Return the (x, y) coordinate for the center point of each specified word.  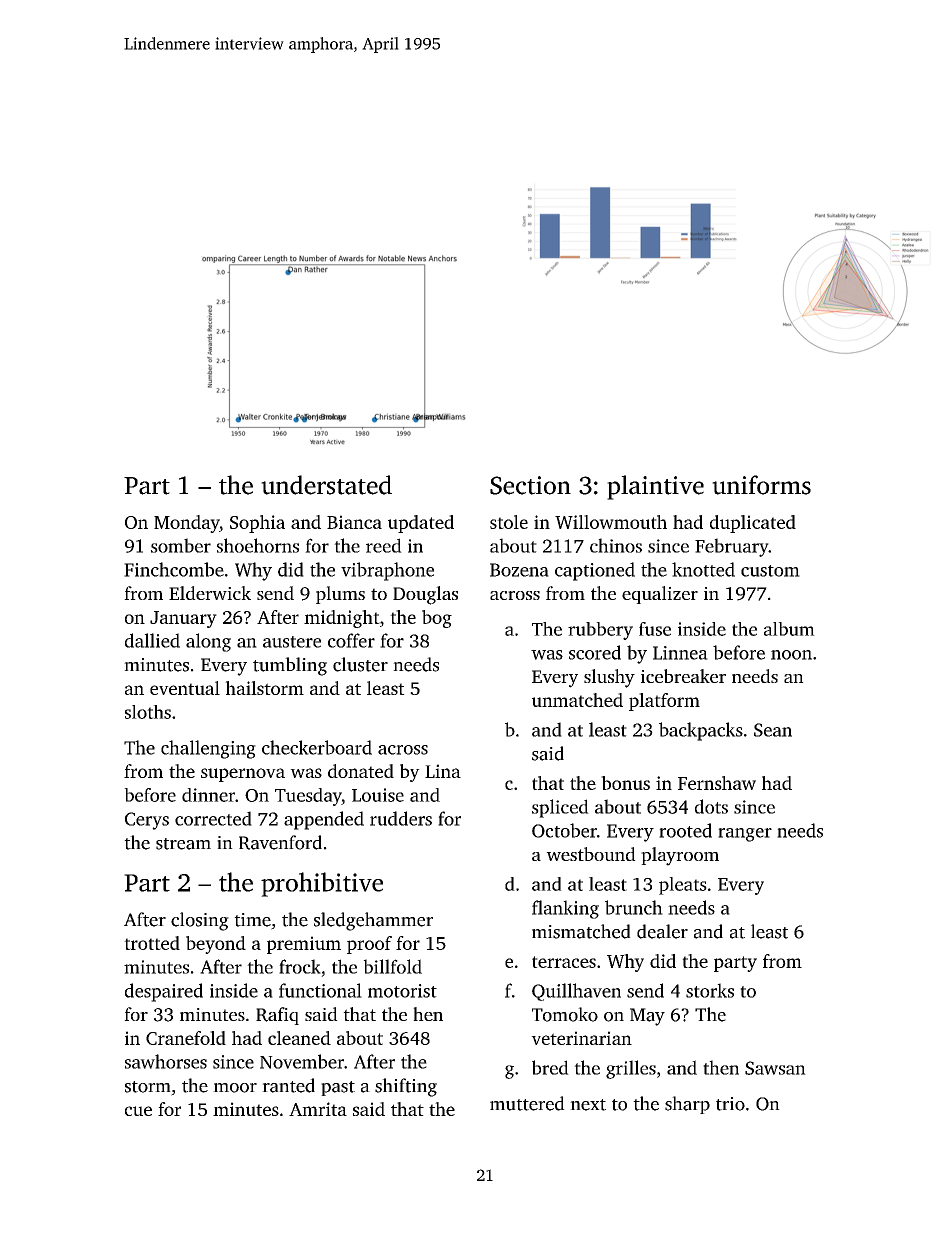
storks (710, 990)
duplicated (753, 524)
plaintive (655, 487)
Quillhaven (576, 992)
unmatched (577, 700)
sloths (148, 712)
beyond (216, 945)
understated (326, 485)
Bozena (519, 570)
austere (292, 642)
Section (530, 485)
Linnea (680, 653)
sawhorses (166, 1061)
